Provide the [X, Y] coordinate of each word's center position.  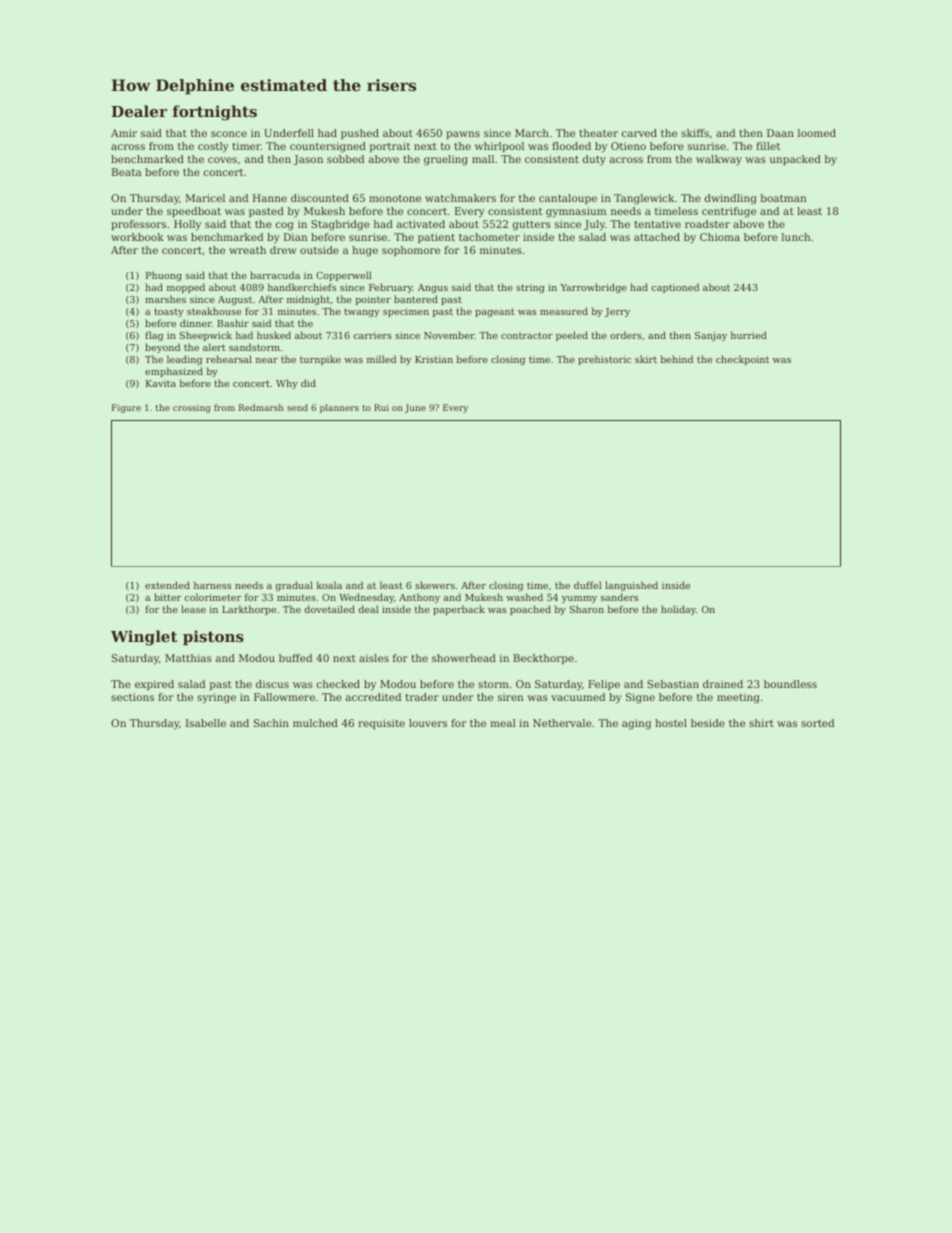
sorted [817, 723]
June [415, 408]
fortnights [215, 113]
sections [132, 697]
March [532, 133]
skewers [435, 585]
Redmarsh [261, 407]
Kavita [161, 383]
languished [631, 586]
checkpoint [742, 360]
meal [503, 723]
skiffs [695, 133]
